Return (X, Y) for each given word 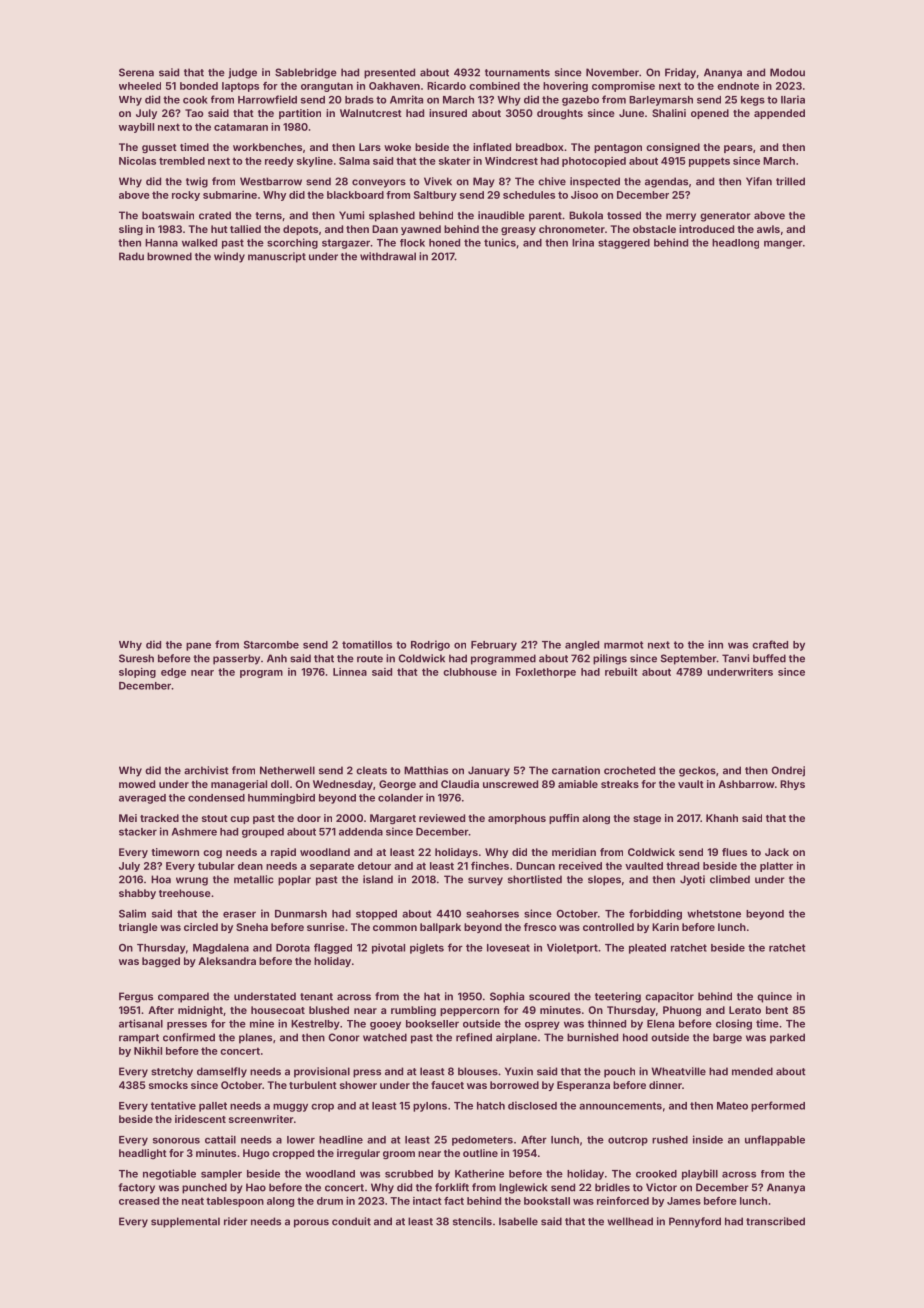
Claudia (460, 784)
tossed (624, 215)
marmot (623, 645)
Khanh (722, 818)
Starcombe (271, 645)
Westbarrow (271, 181)
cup (239, 820)
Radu (131, 256)
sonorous (176, 1140)
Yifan (759, 181)
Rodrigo (430, 645)
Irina (583, 242)
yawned (421, 230)
